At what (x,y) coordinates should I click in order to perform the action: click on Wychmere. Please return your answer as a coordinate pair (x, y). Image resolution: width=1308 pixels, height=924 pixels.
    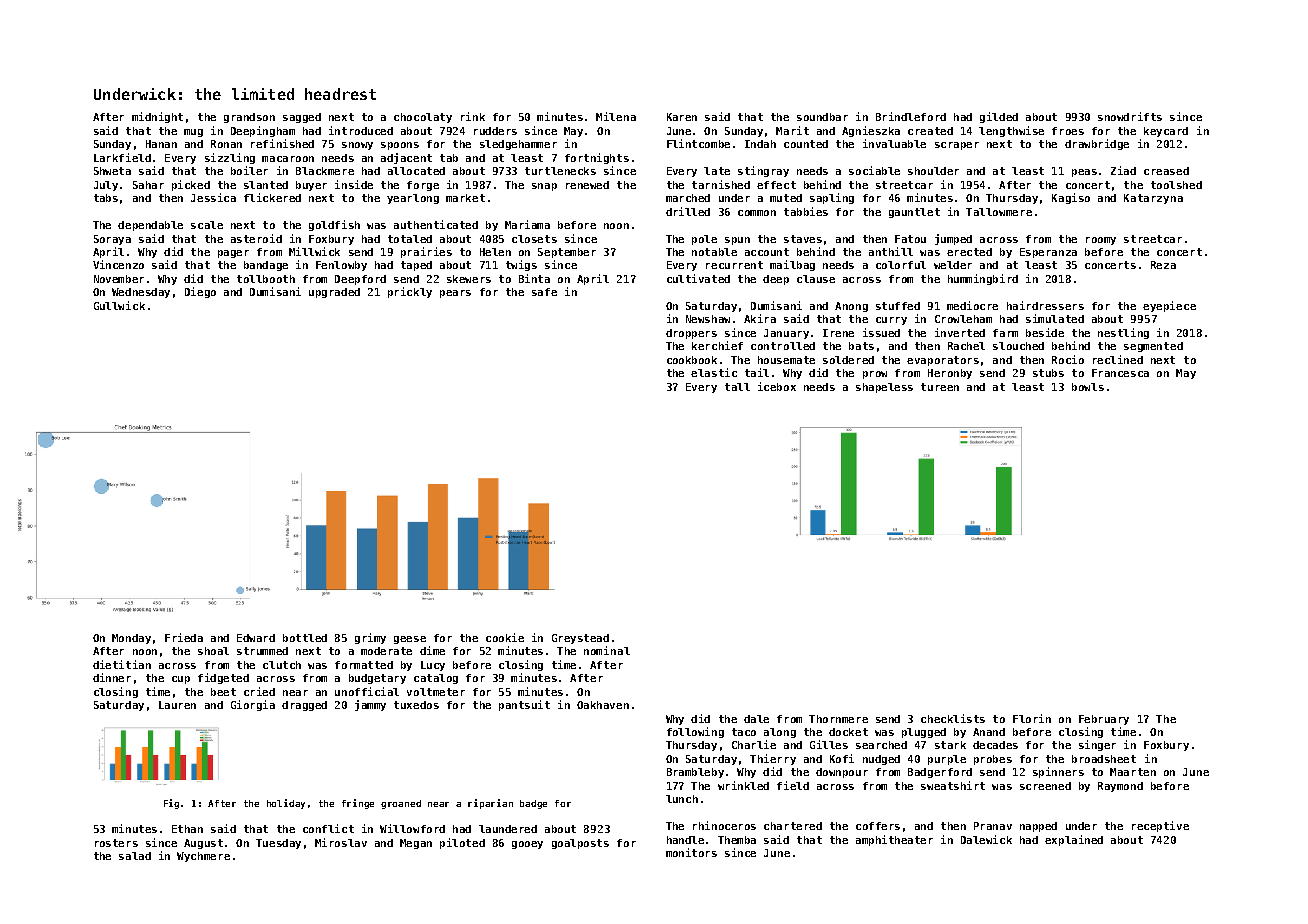
    Looking at the image, I should click on (203, 857).
